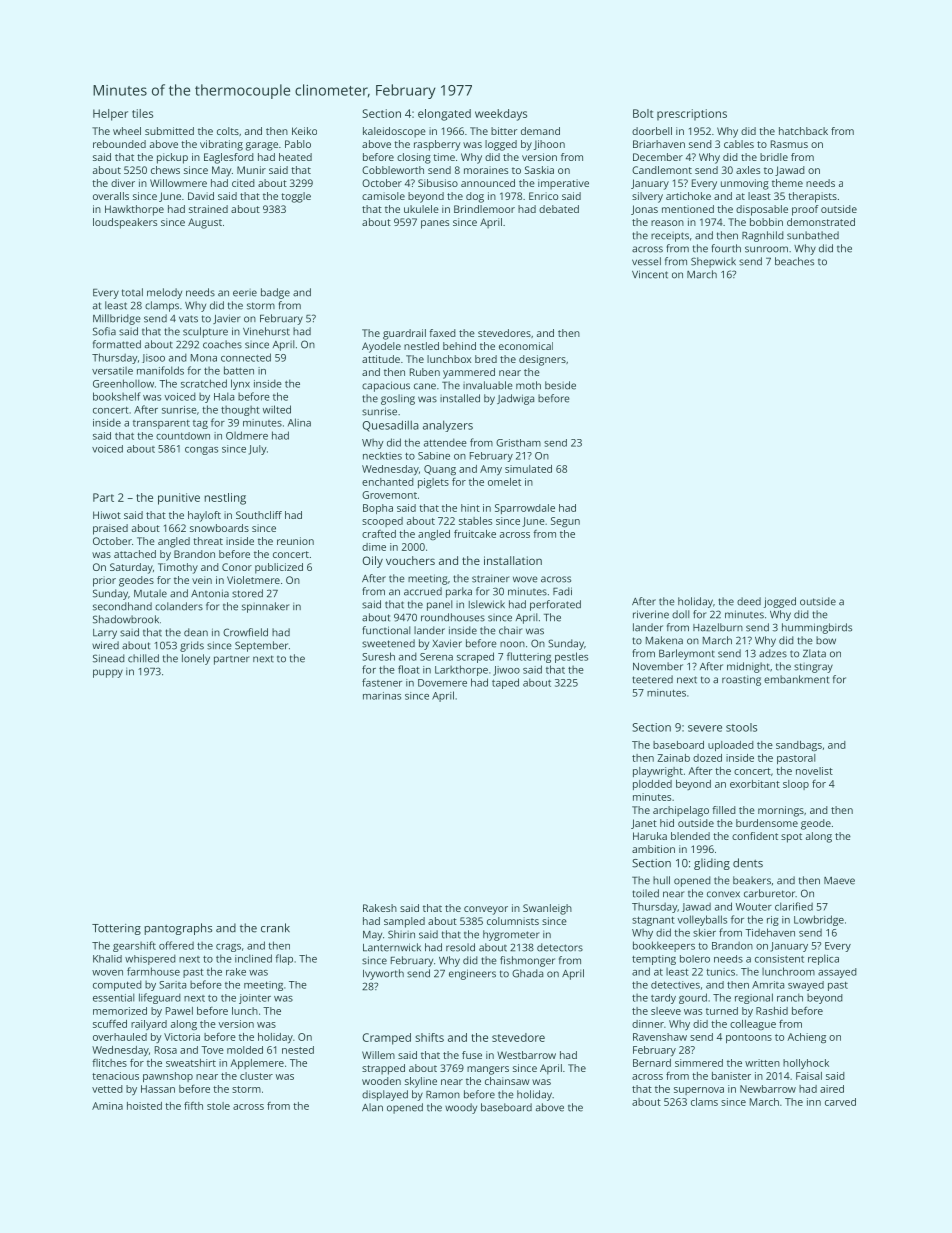 This screenshot has height=1233, width=952. Describe the element at coordinates (108, 673) in the screenshot. I see `puppy` at that location.
